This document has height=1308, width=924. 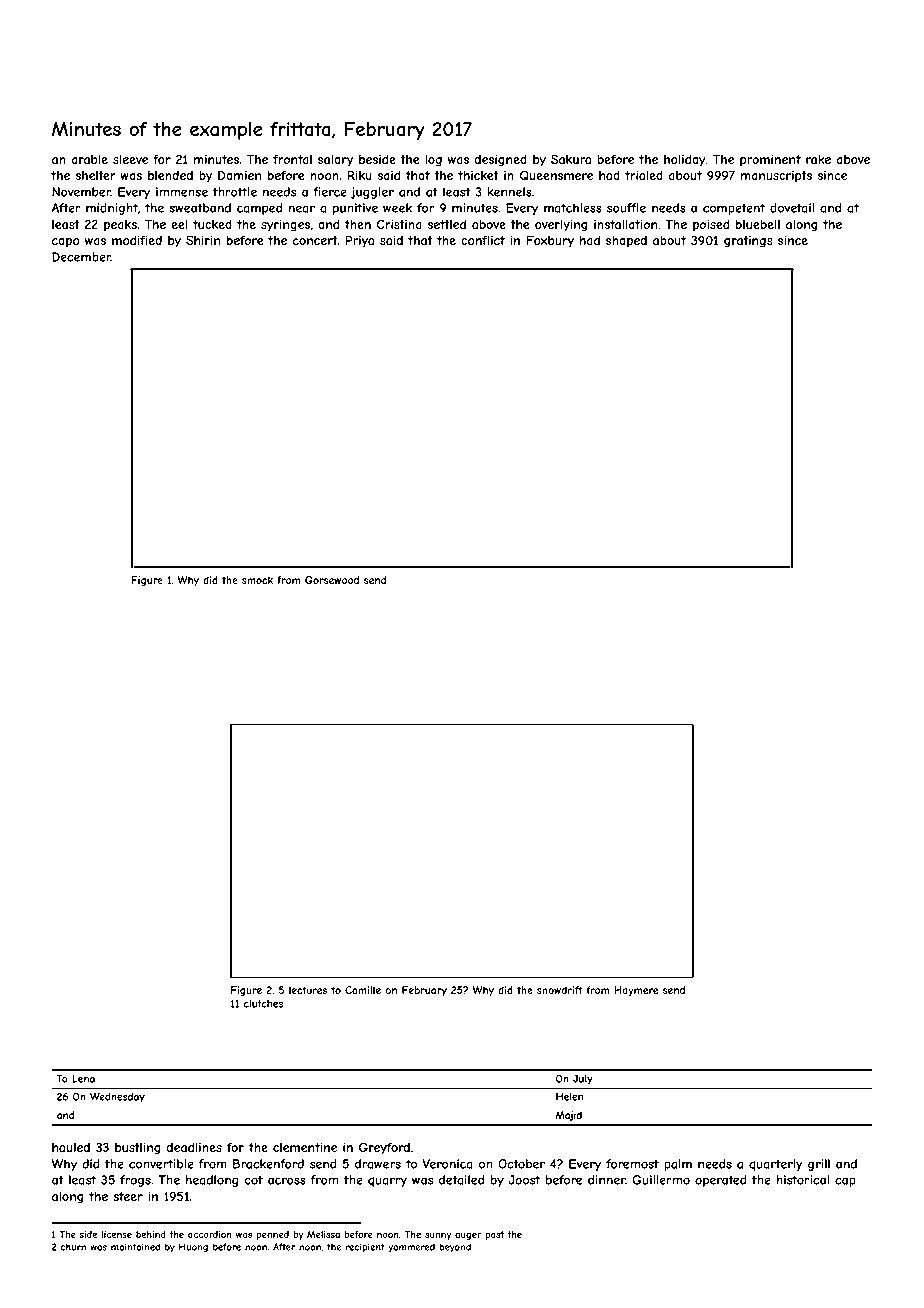 What do you see at coordinates (193, 1248) in the document?
I see `Huong` at bounding box center [193, 1248].
